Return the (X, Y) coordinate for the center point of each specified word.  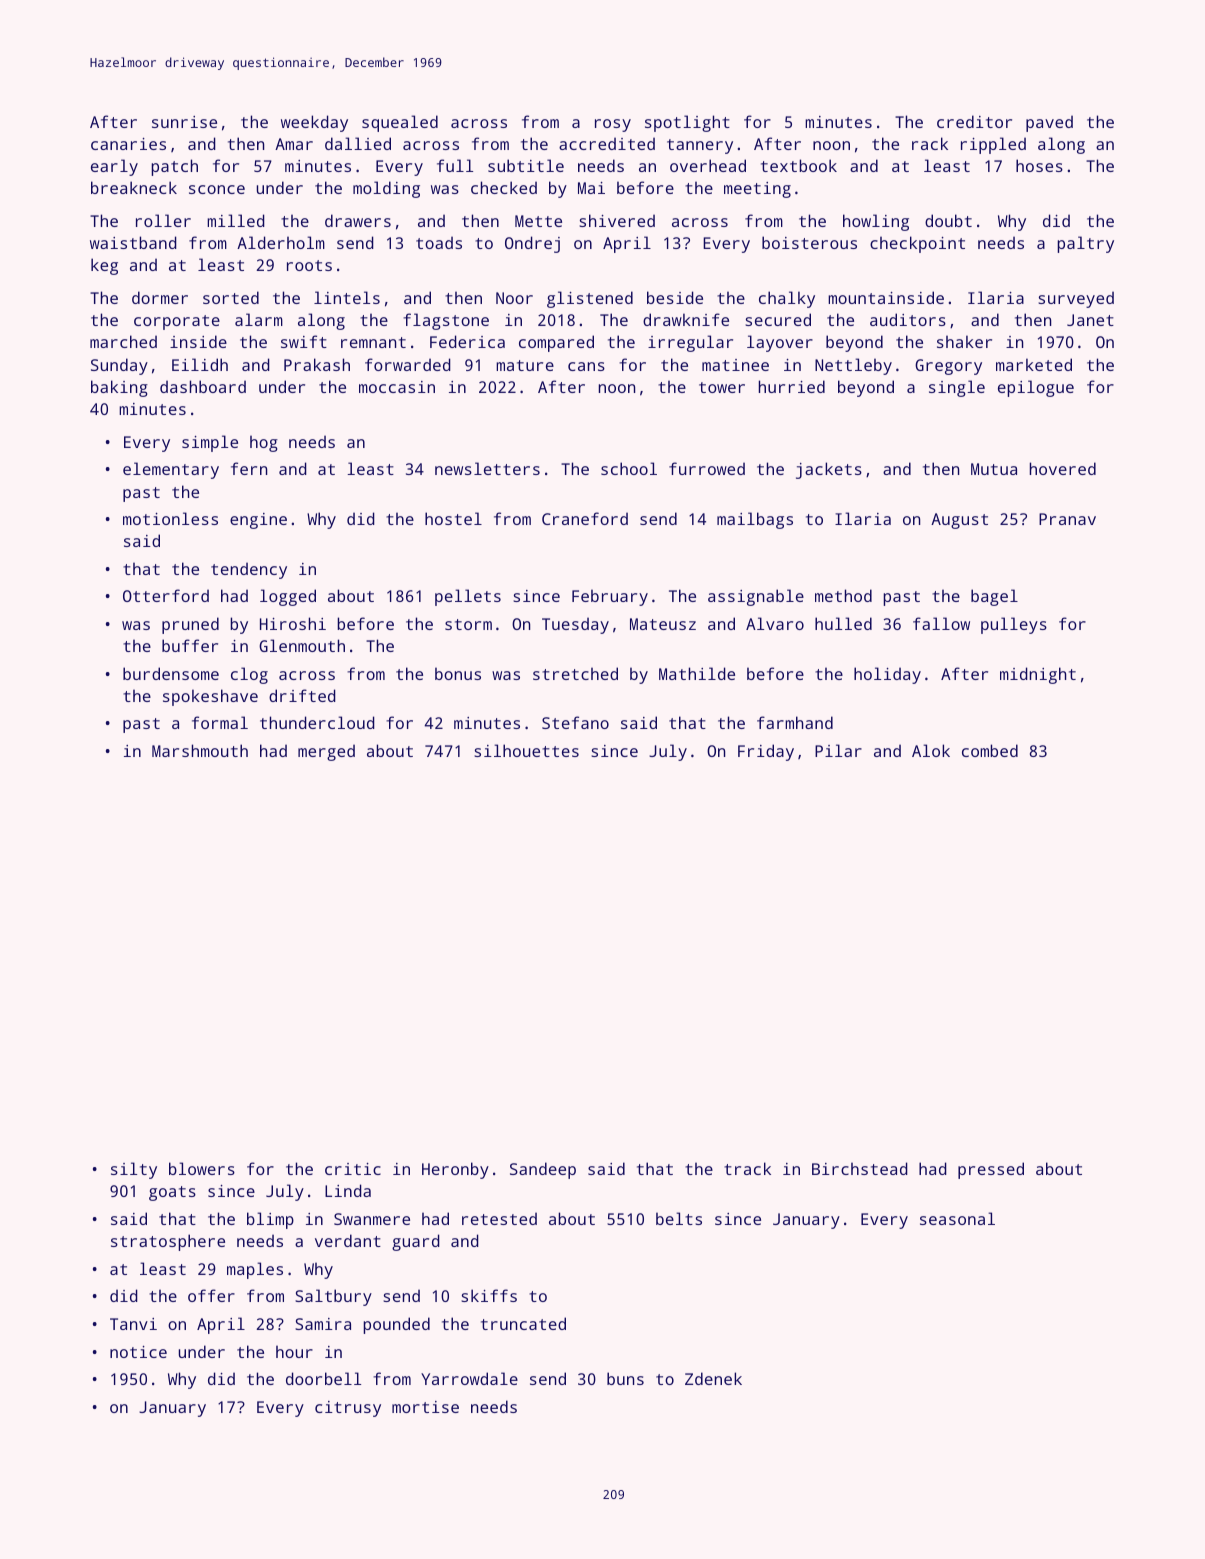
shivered (617, 220)
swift (304, 341)
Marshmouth (200, 750)
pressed (991, 1170)
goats (172, 1193)
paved (1049, 123)
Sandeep (543, 1170)
